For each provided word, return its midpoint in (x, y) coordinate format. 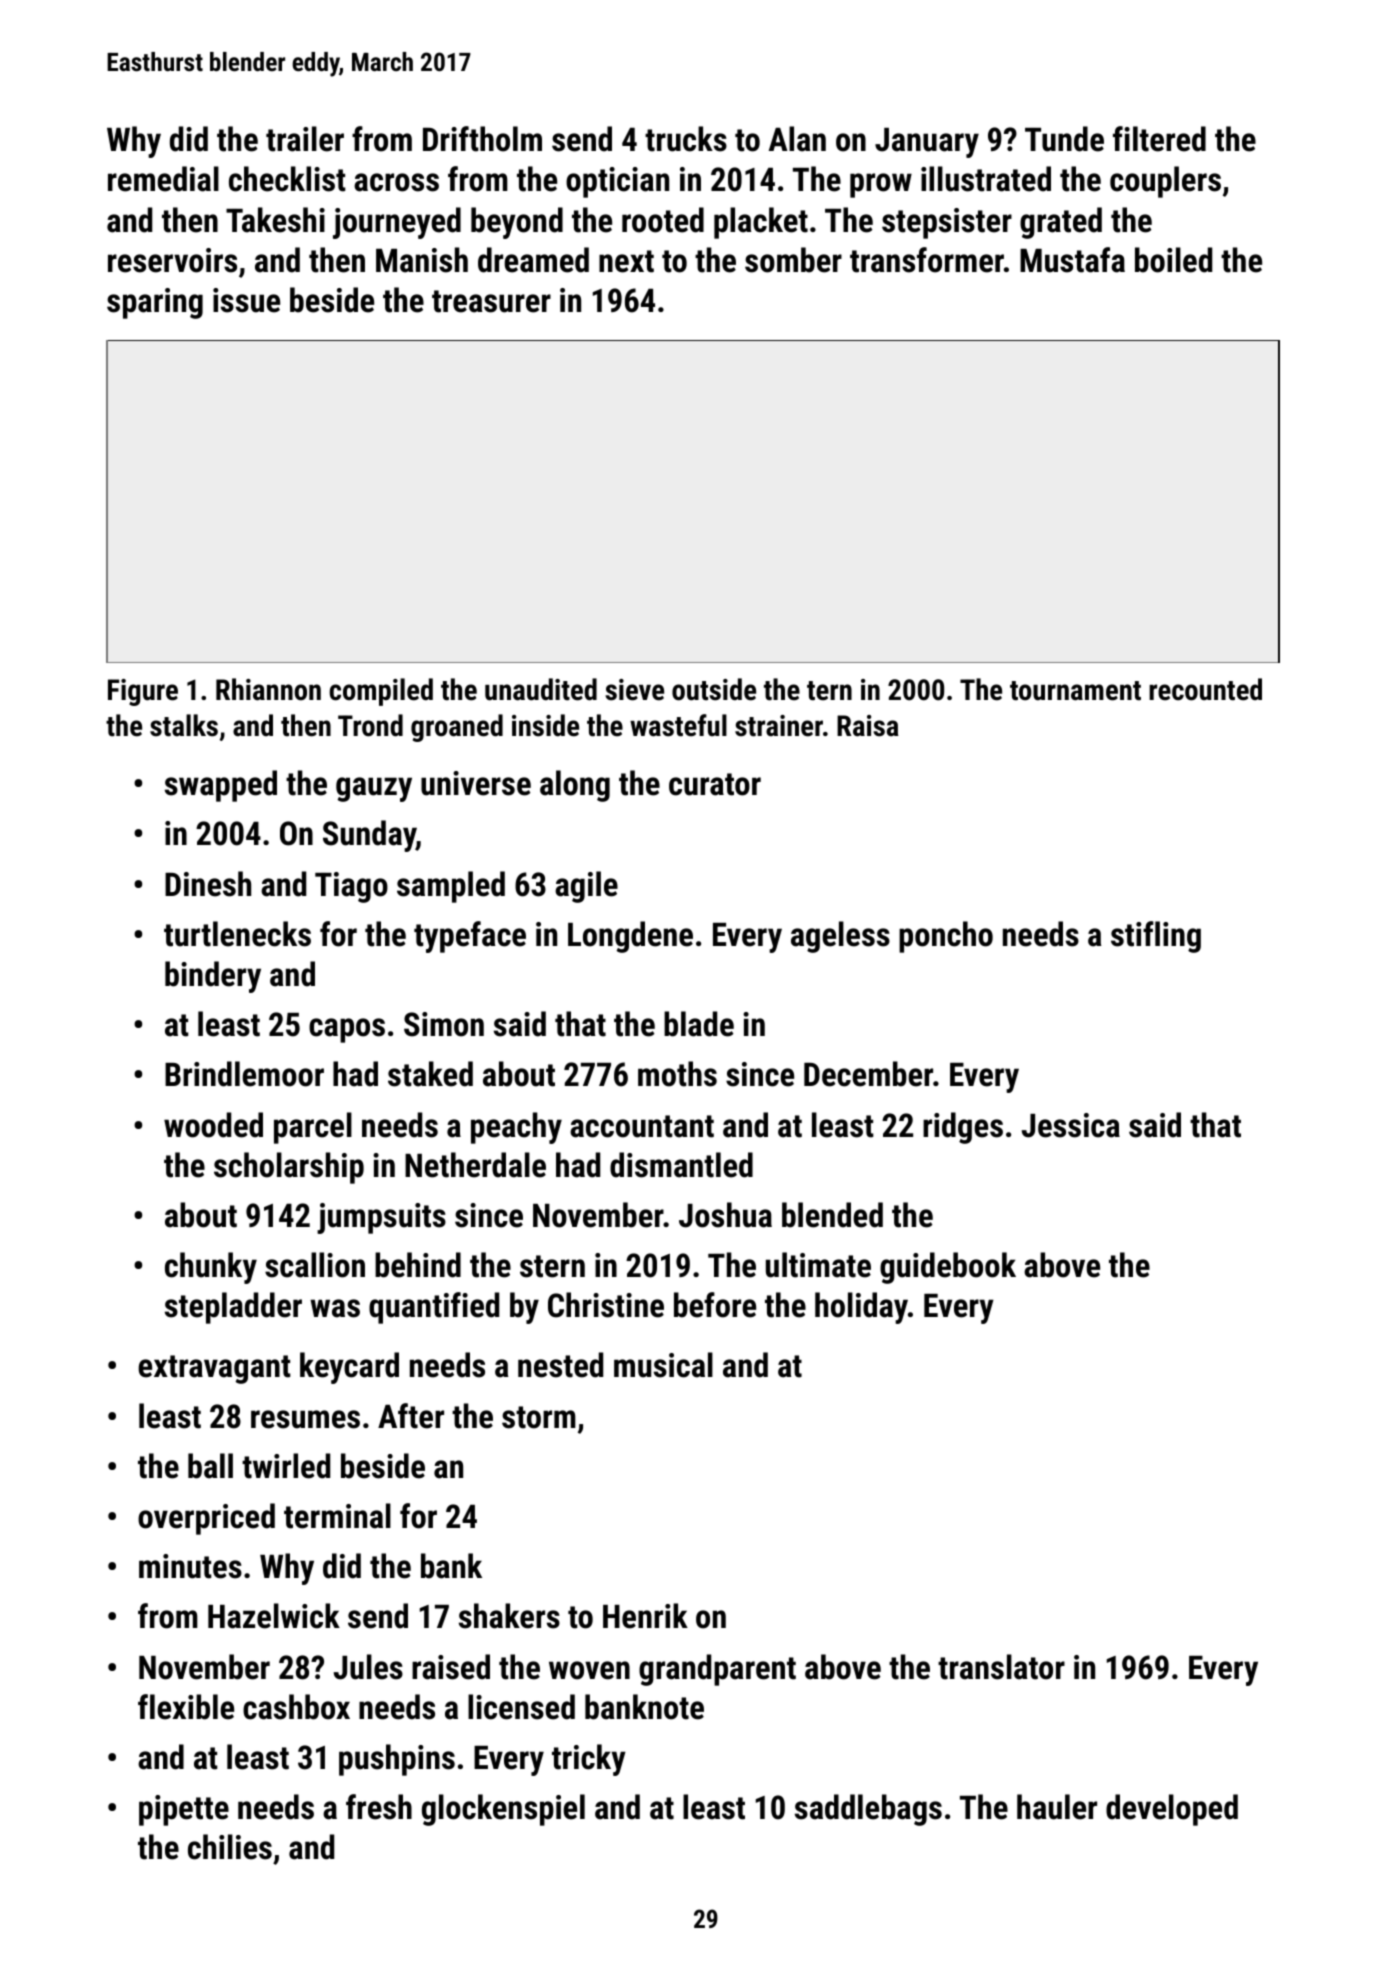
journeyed (397, 223)
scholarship (289, 1168)
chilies (230, 1847)
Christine (606, 1305)
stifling (1156, 937)
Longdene (630, 937)
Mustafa (1072, 260)
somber (793, 260)
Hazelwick (274, 1616)
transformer (927, 260)
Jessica (1071, 1125)
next (626, 261)
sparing (155, 303)
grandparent (717, 1670)
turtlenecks (237, 934)
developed (1172, 1810)
